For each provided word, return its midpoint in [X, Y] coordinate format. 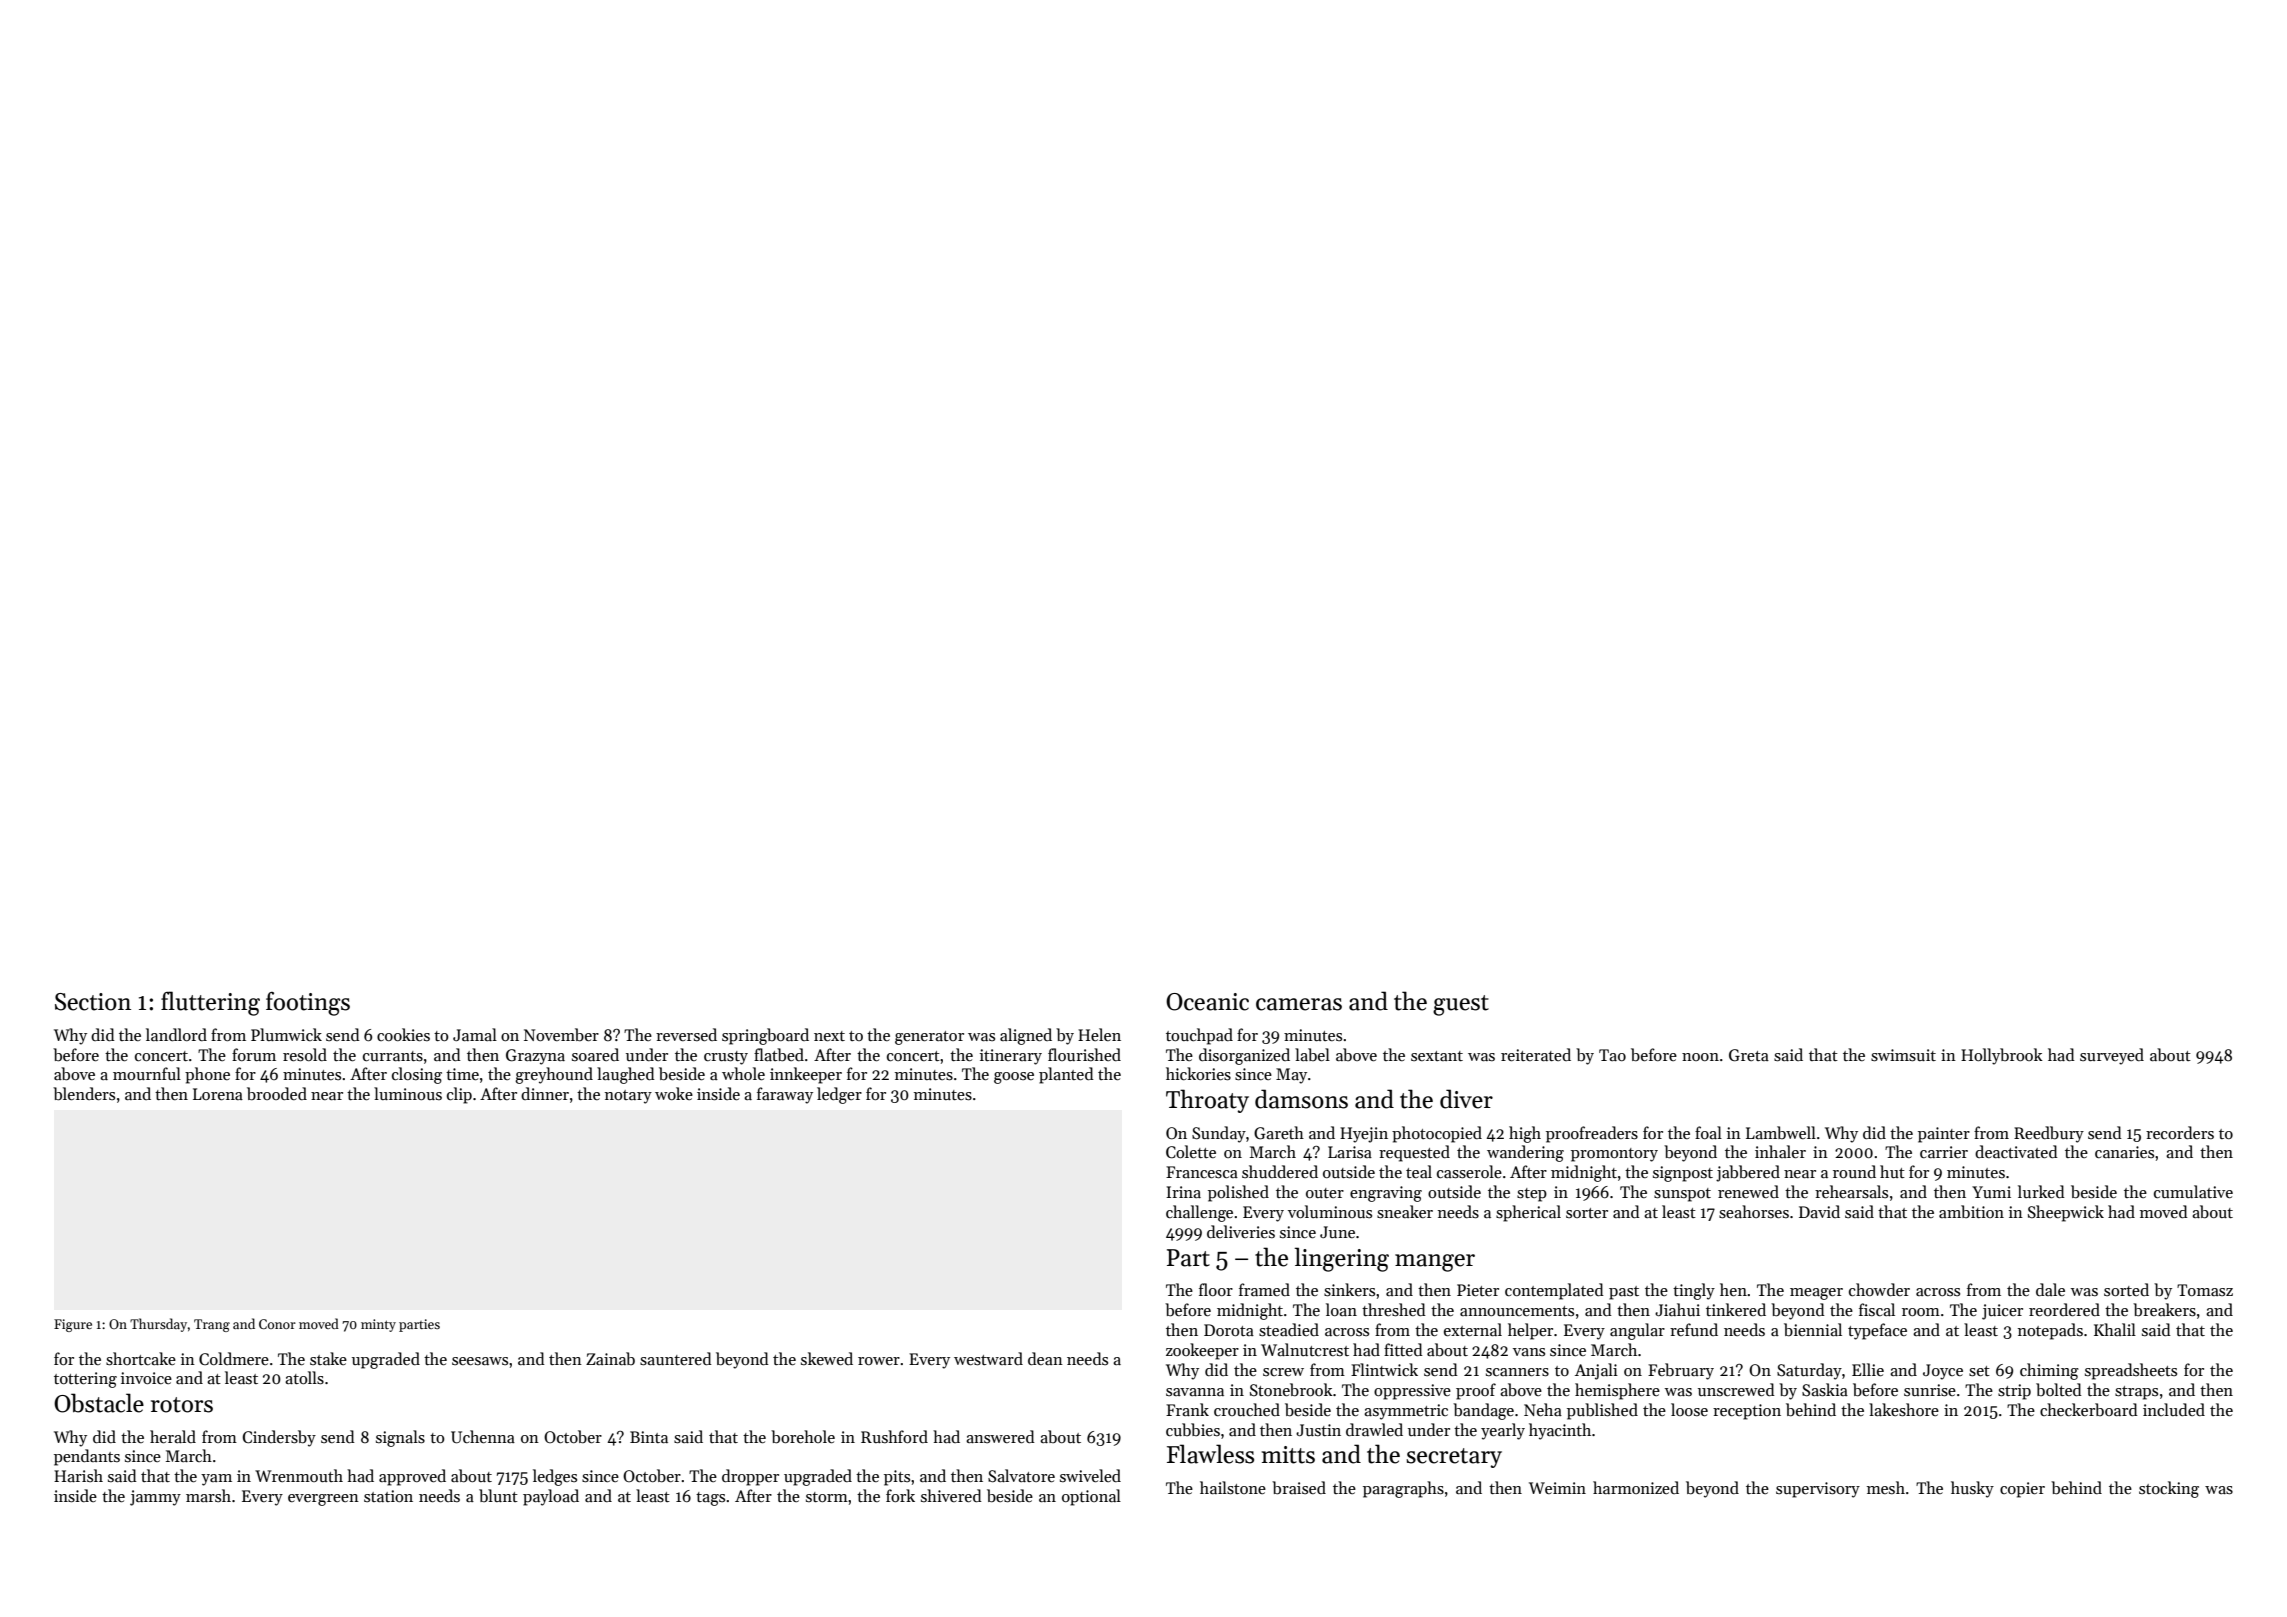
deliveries [1241, 1231]
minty [378, 1325]
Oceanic [1207, 1002]
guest [1461, 1005]
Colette [1191, 1151]
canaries [2124, 1152]
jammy [155, 1498]
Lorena [218, 1094]
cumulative [2193, 1191]
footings [308, 1004]
